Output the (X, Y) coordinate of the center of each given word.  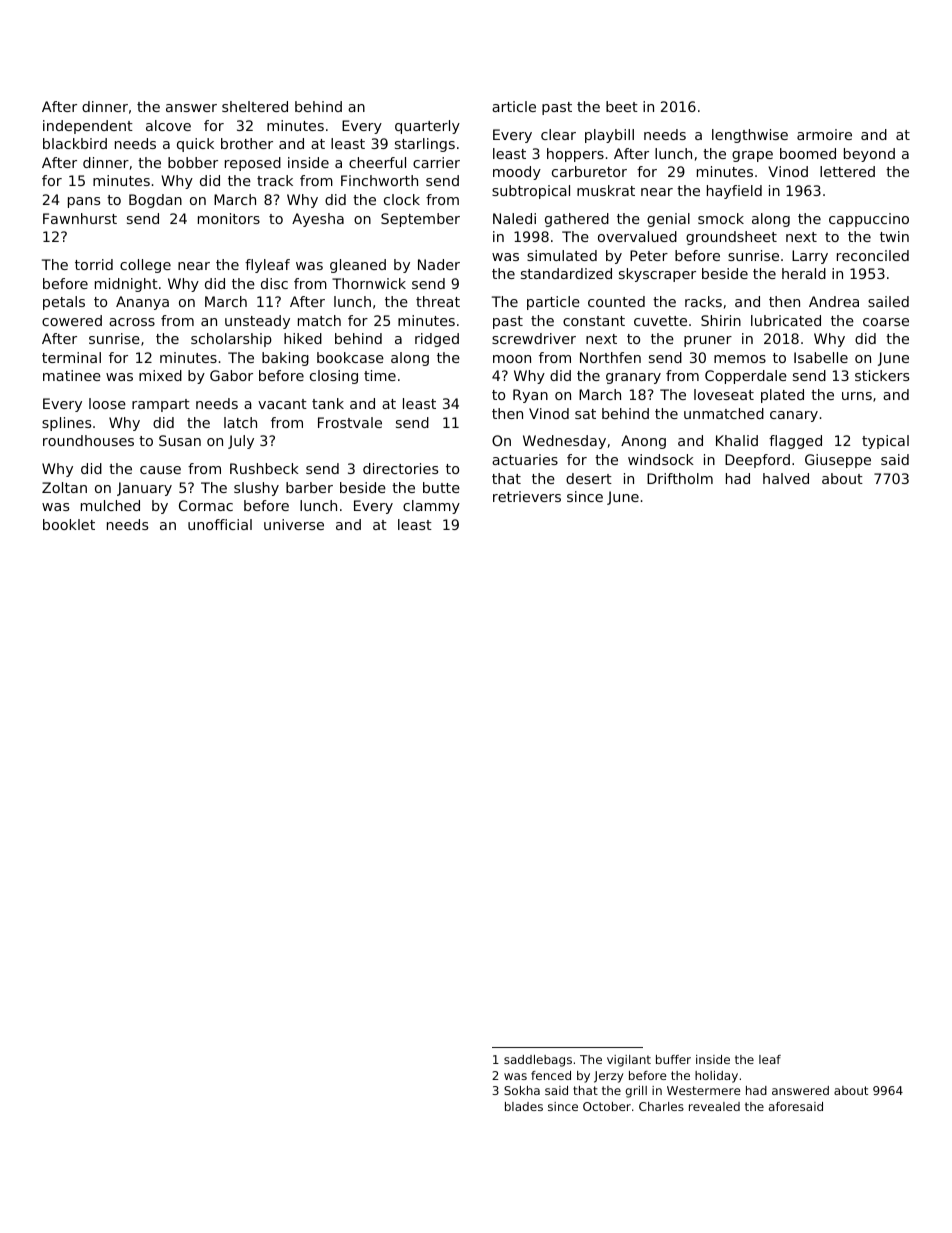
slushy (256, 489)
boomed (808, 153)
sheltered (255, 106)
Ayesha (318, 220)
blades (524, 1106)
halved (786, 478)
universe (294, 524)
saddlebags (538, 1061)
